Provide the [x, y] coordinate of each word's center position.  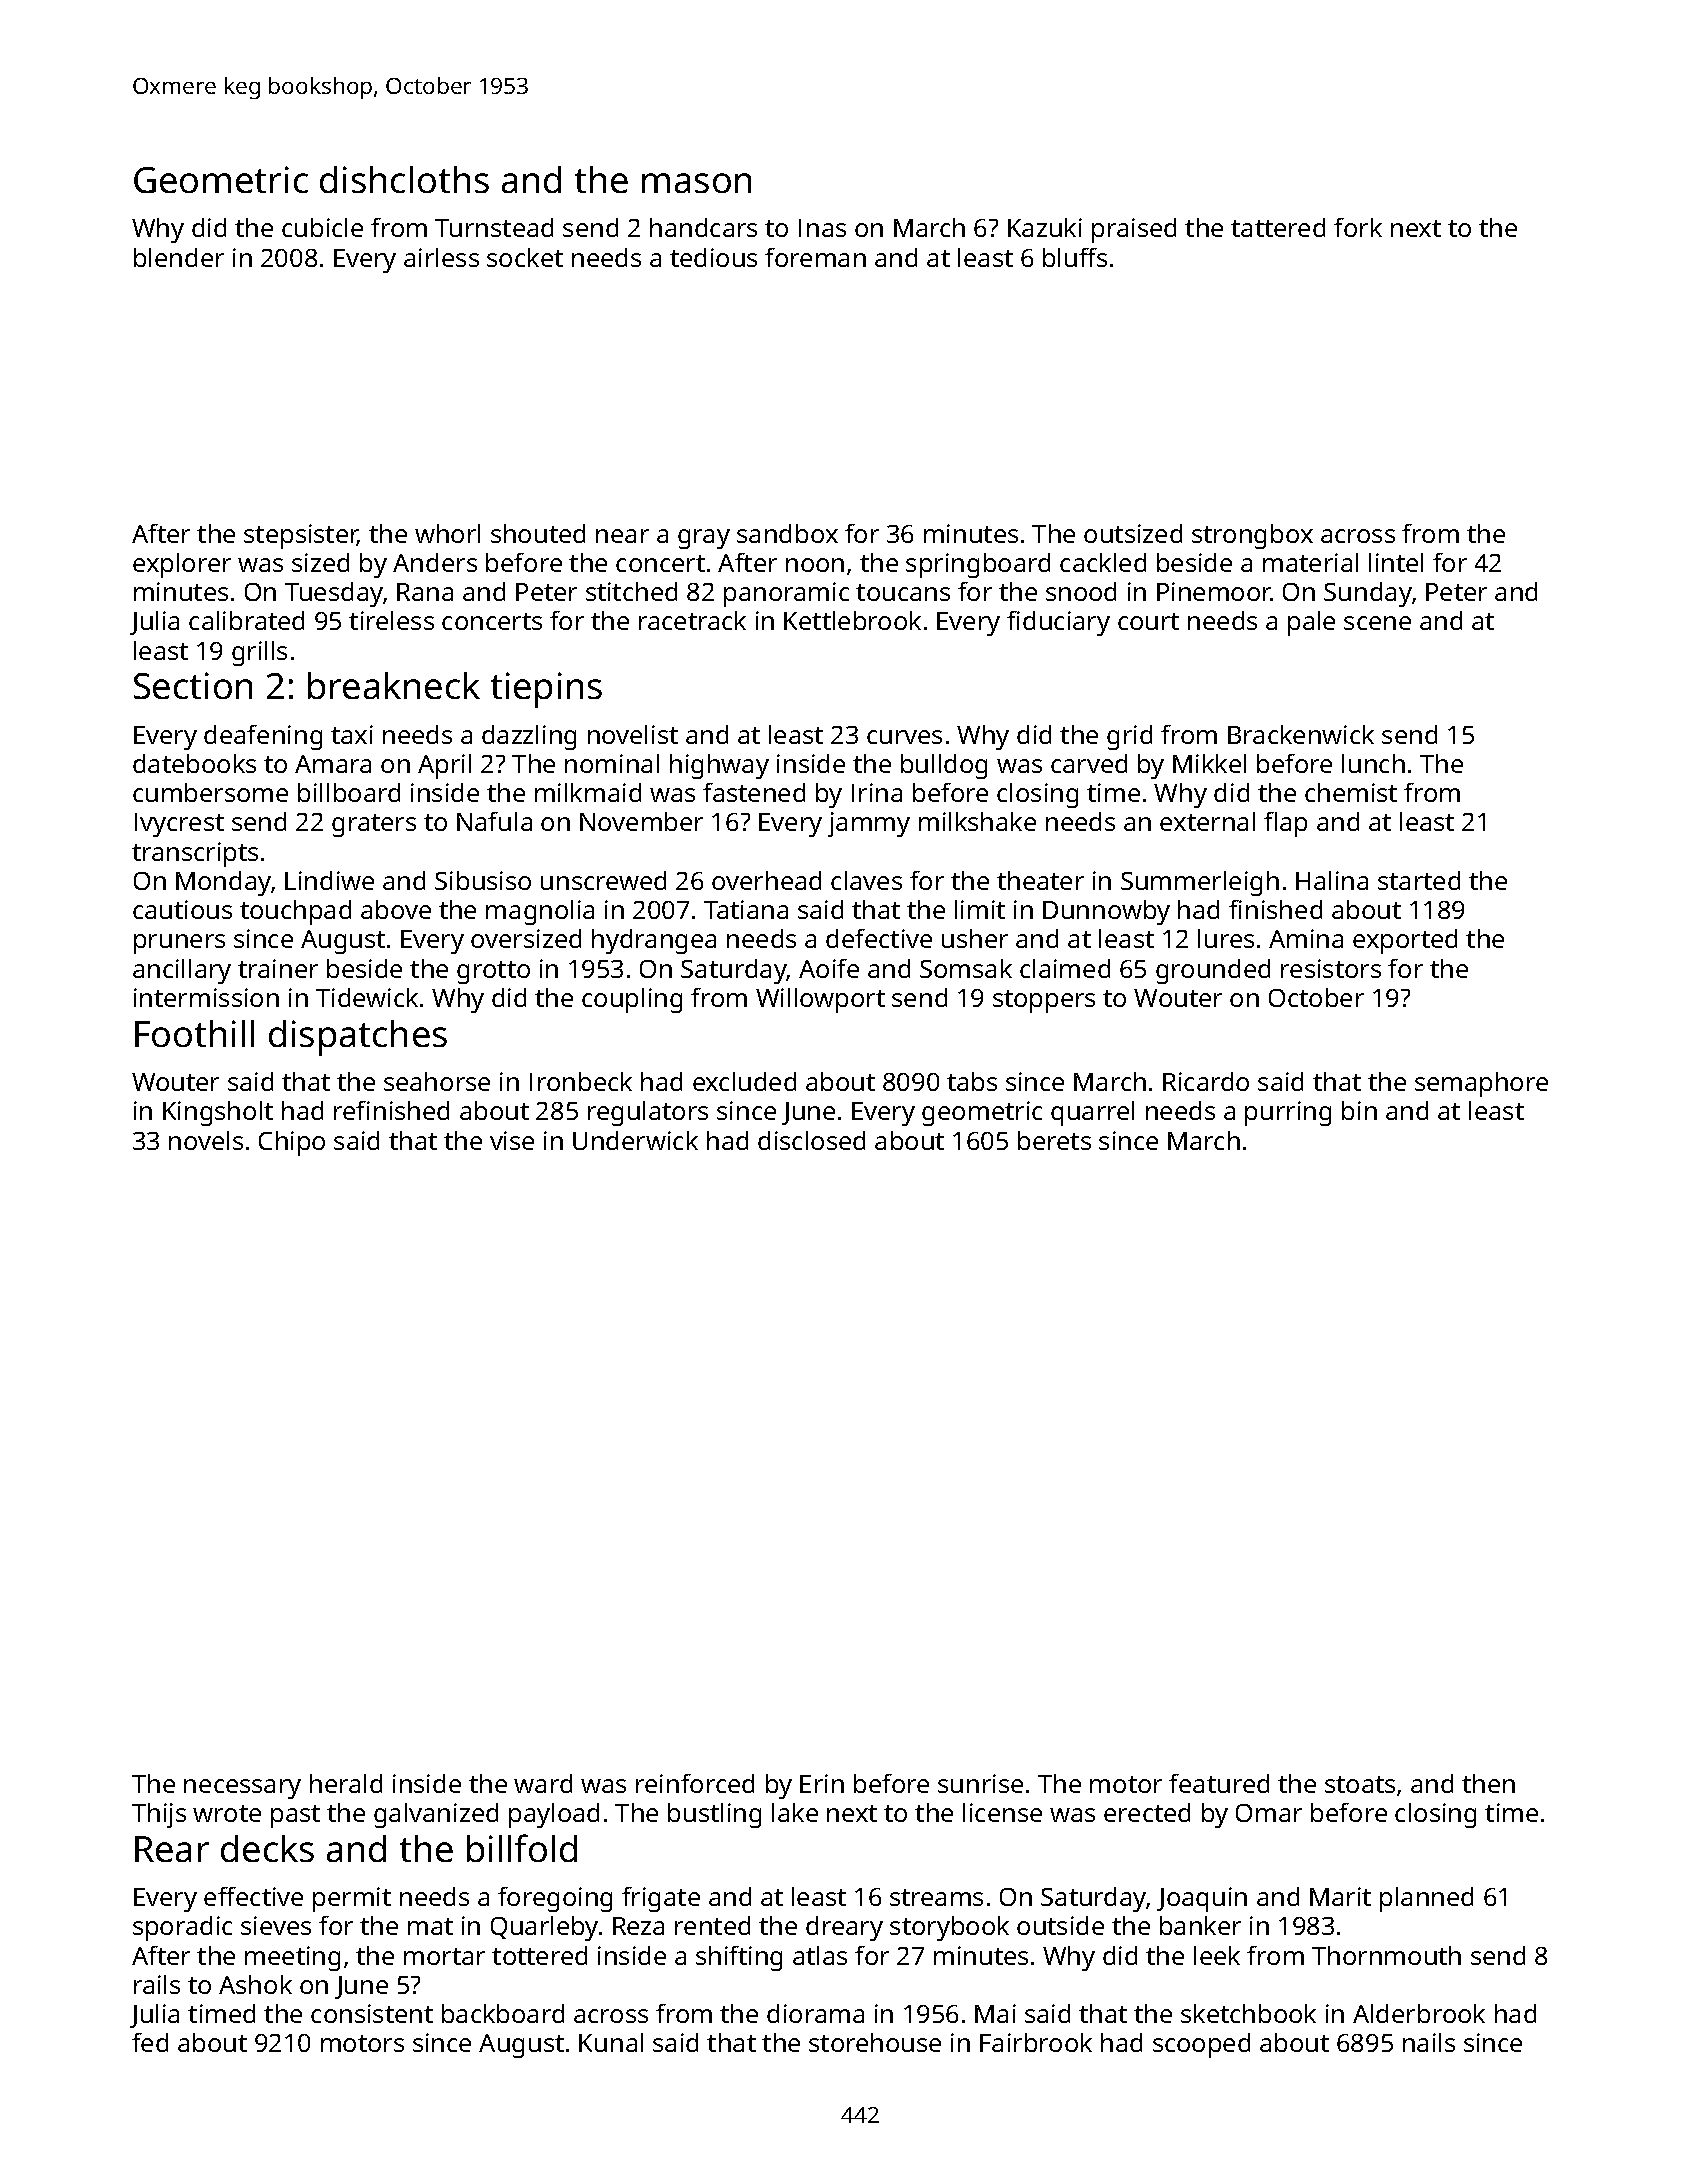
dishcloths [404, 179]
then [1488, 1783]
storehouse [875, 2042]
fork [1358, 227]
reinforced [695, 1783]
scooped [1201, 2045]
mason [696, 183]
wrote [227, 1813]
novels [206, 1140]
